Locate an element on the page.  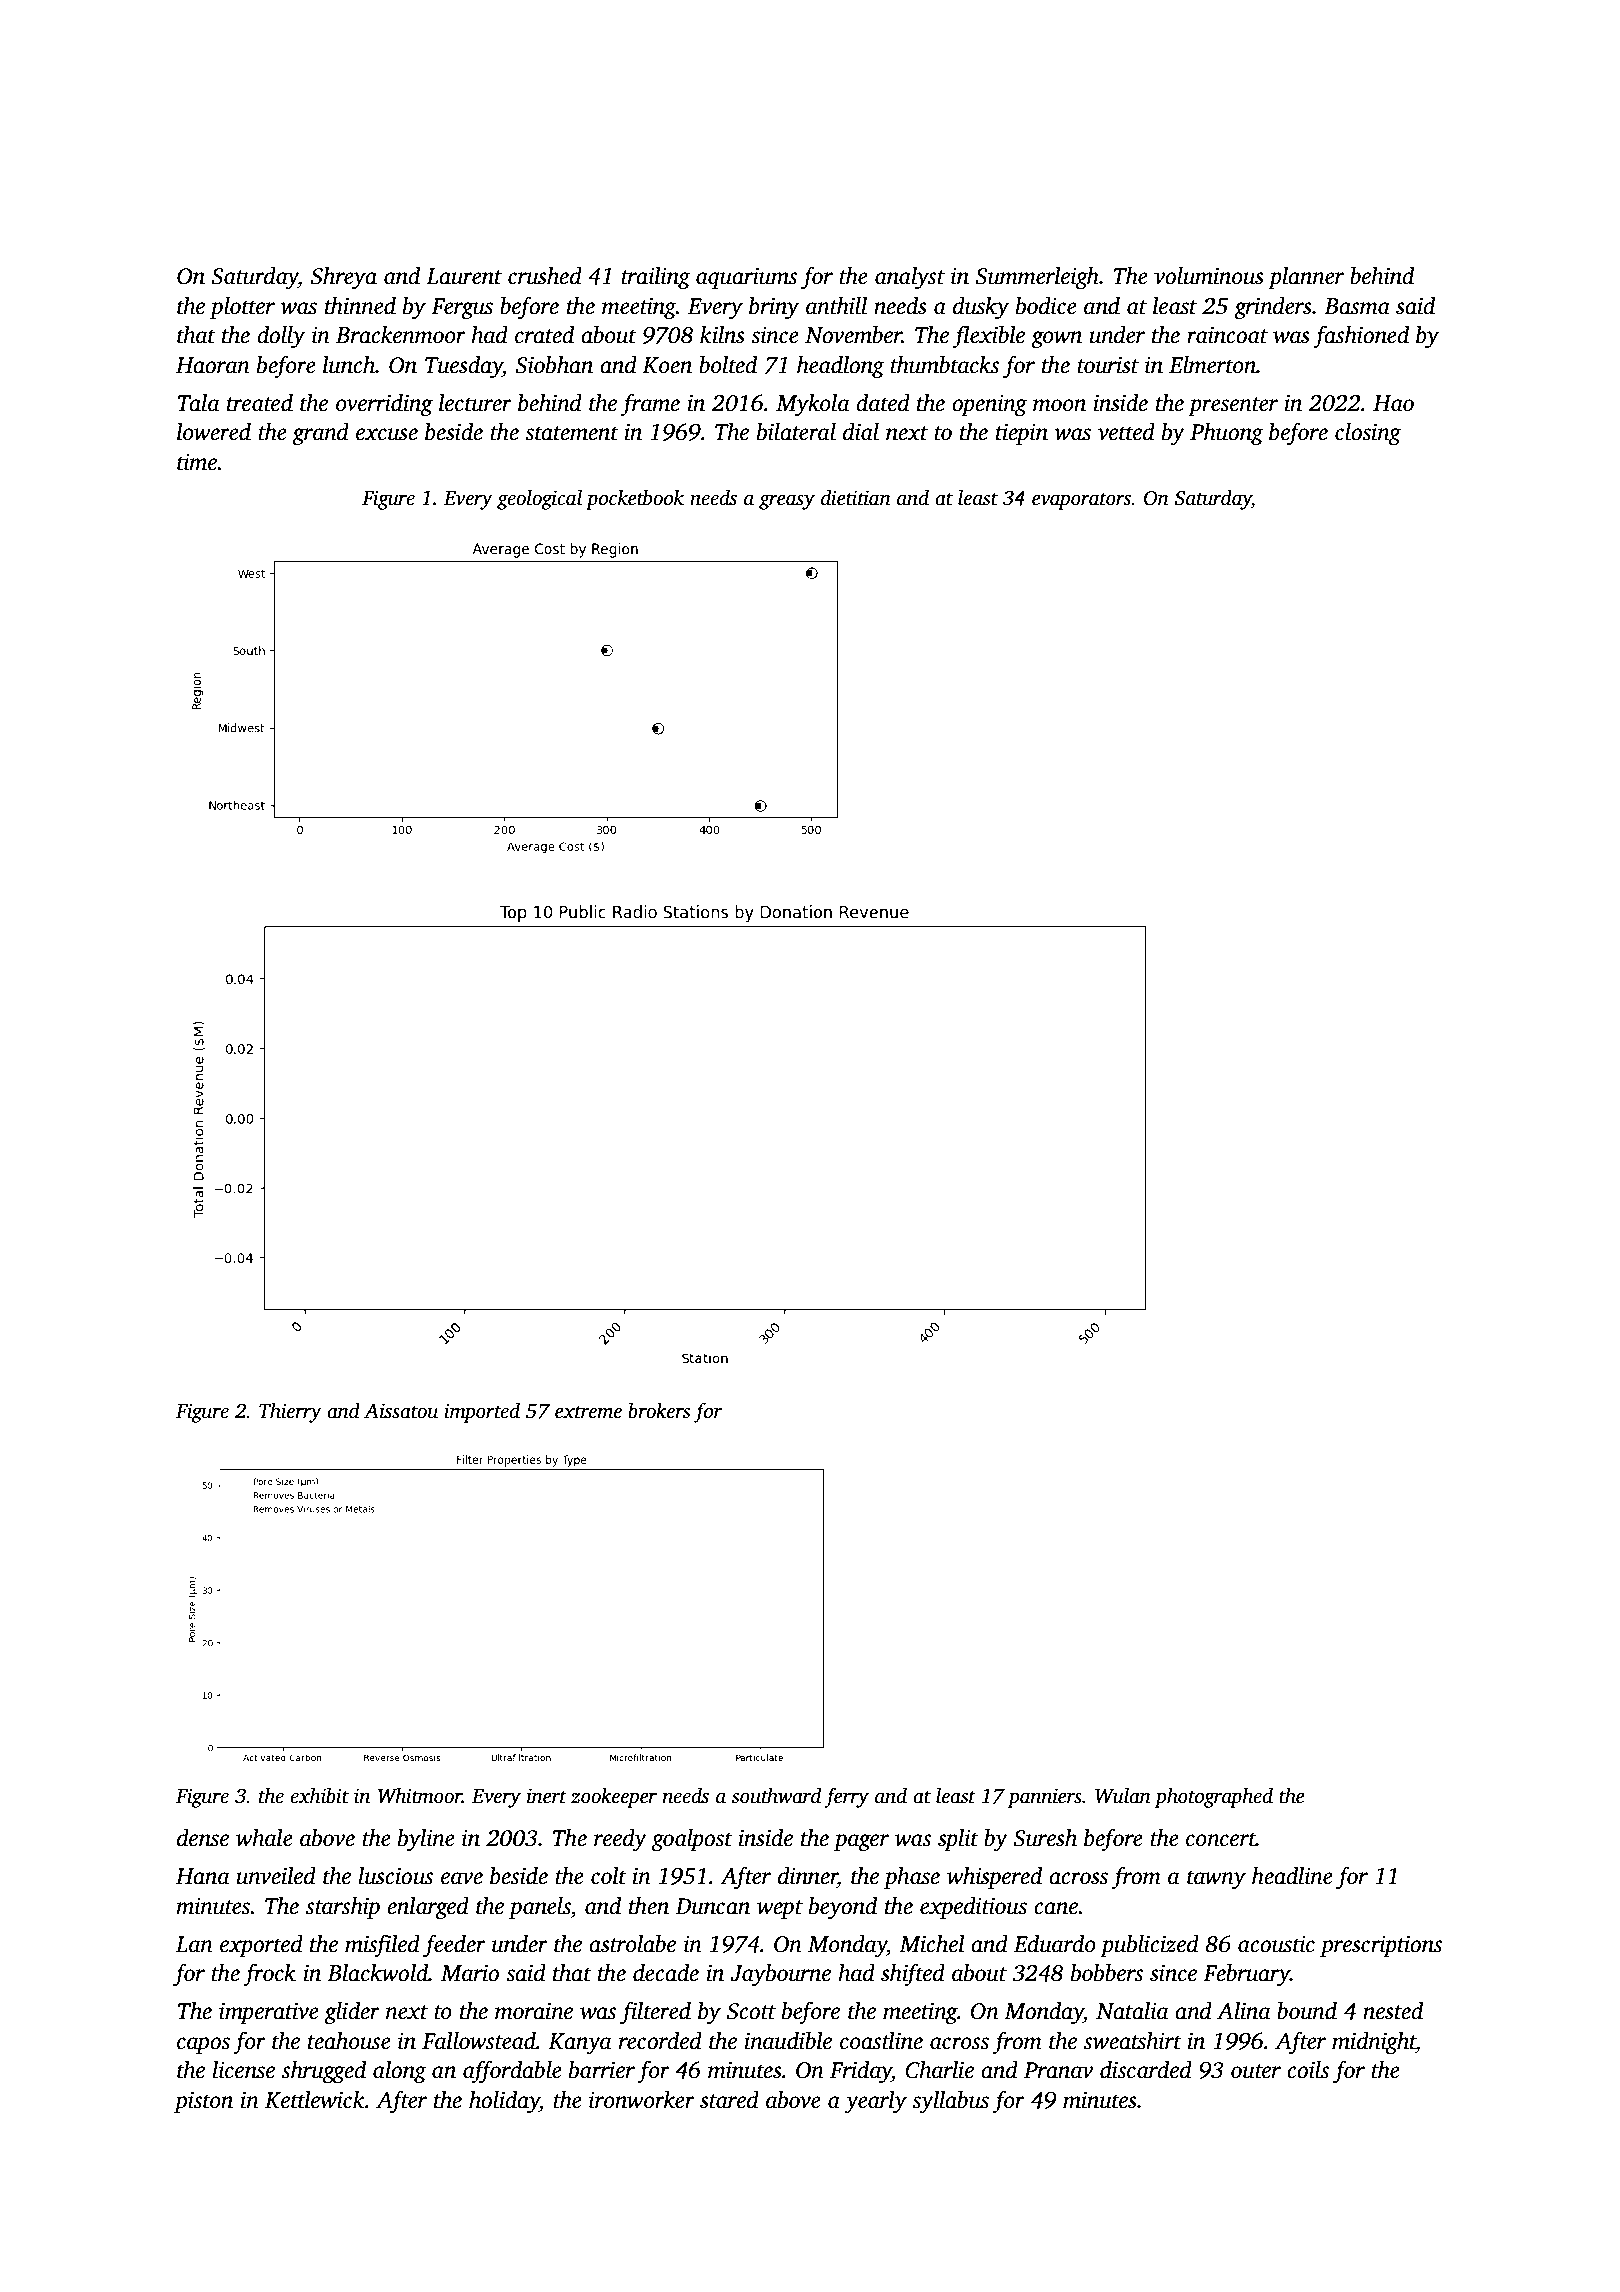
enlarged is located at coordinates (428, 1908).
